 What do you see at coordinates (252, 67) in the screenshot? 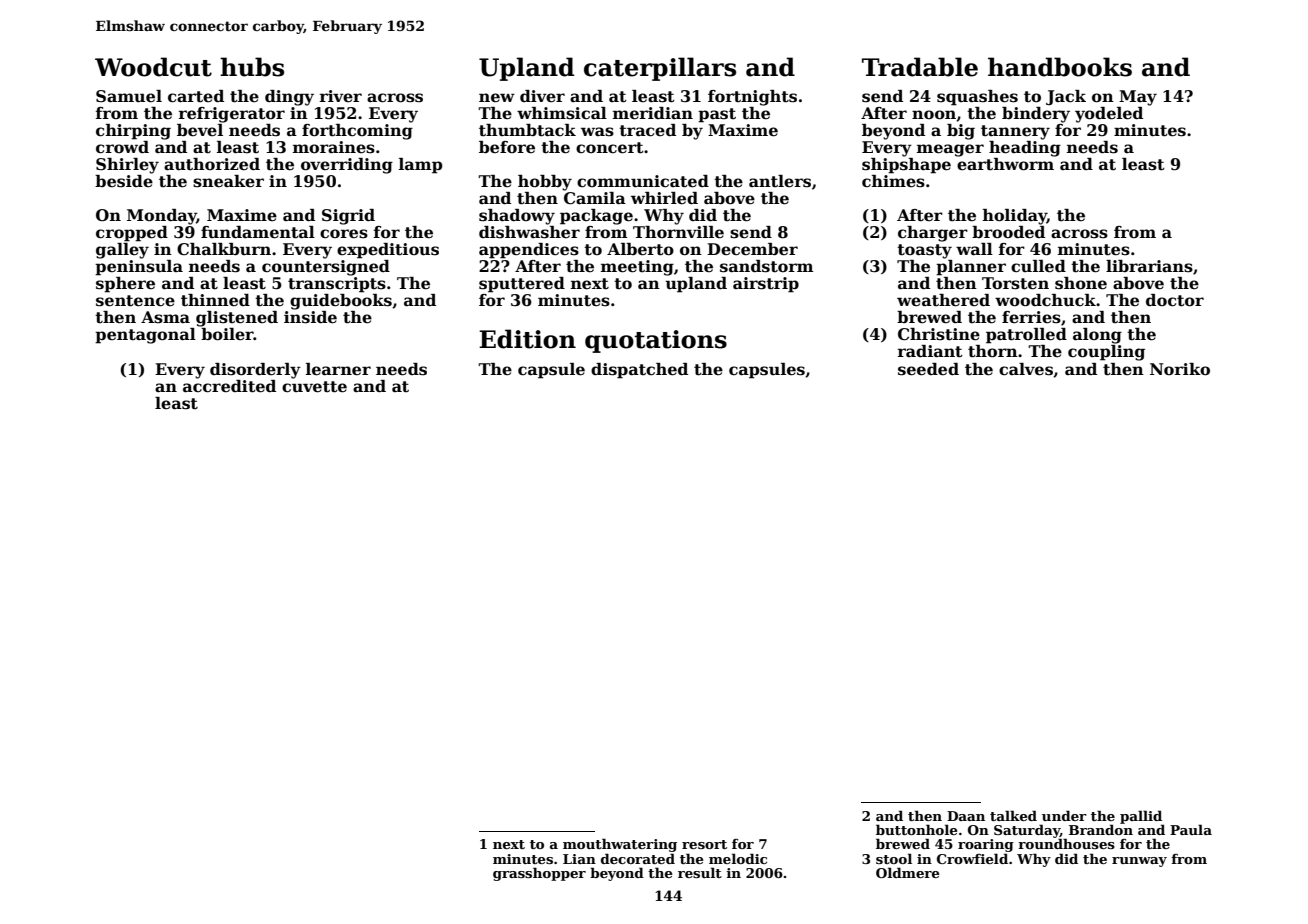
I see `hubs` at bounding box center [252, 67].
